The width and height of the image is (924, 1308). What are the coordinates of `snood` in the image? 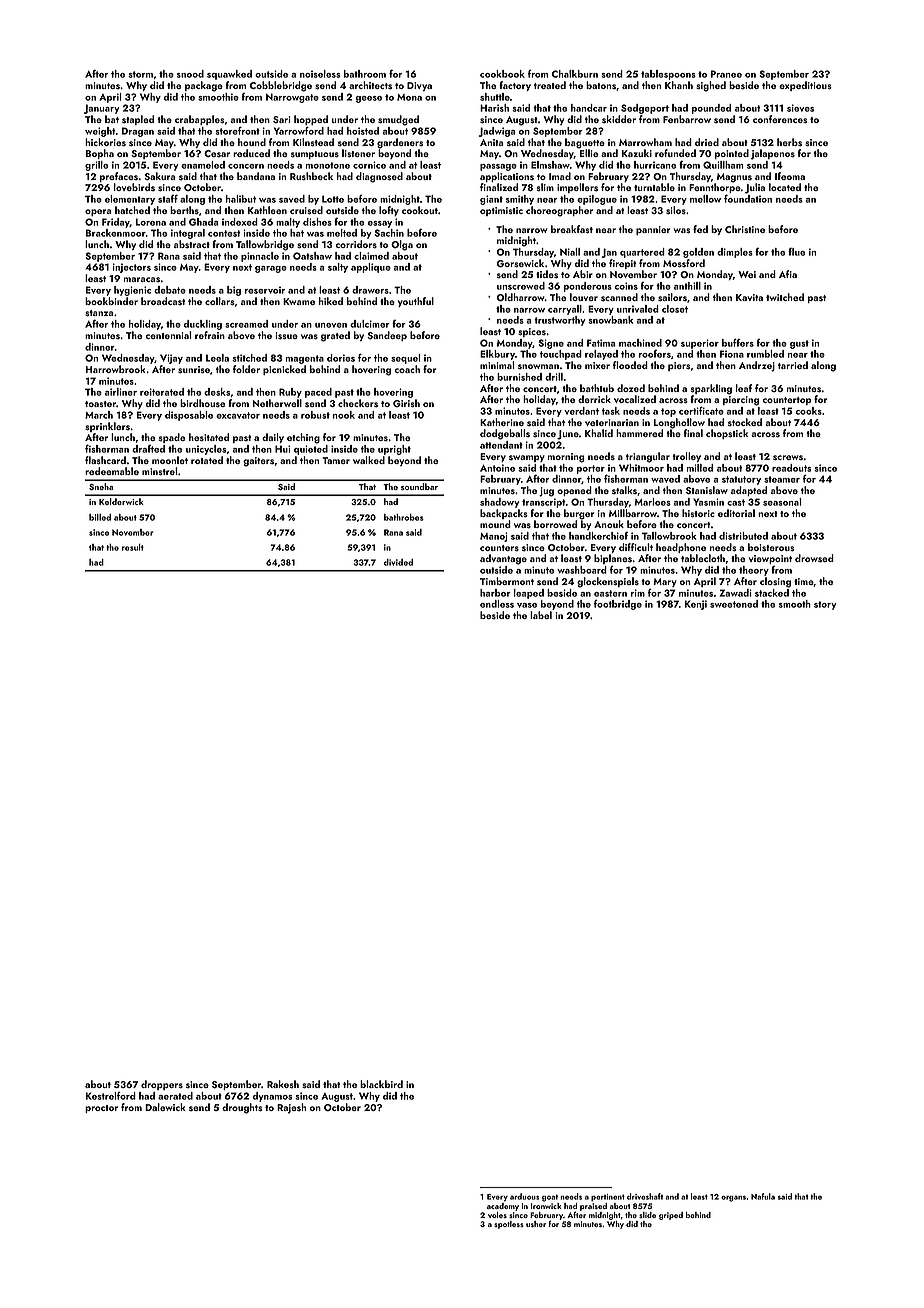 It's located at (190, 74).
